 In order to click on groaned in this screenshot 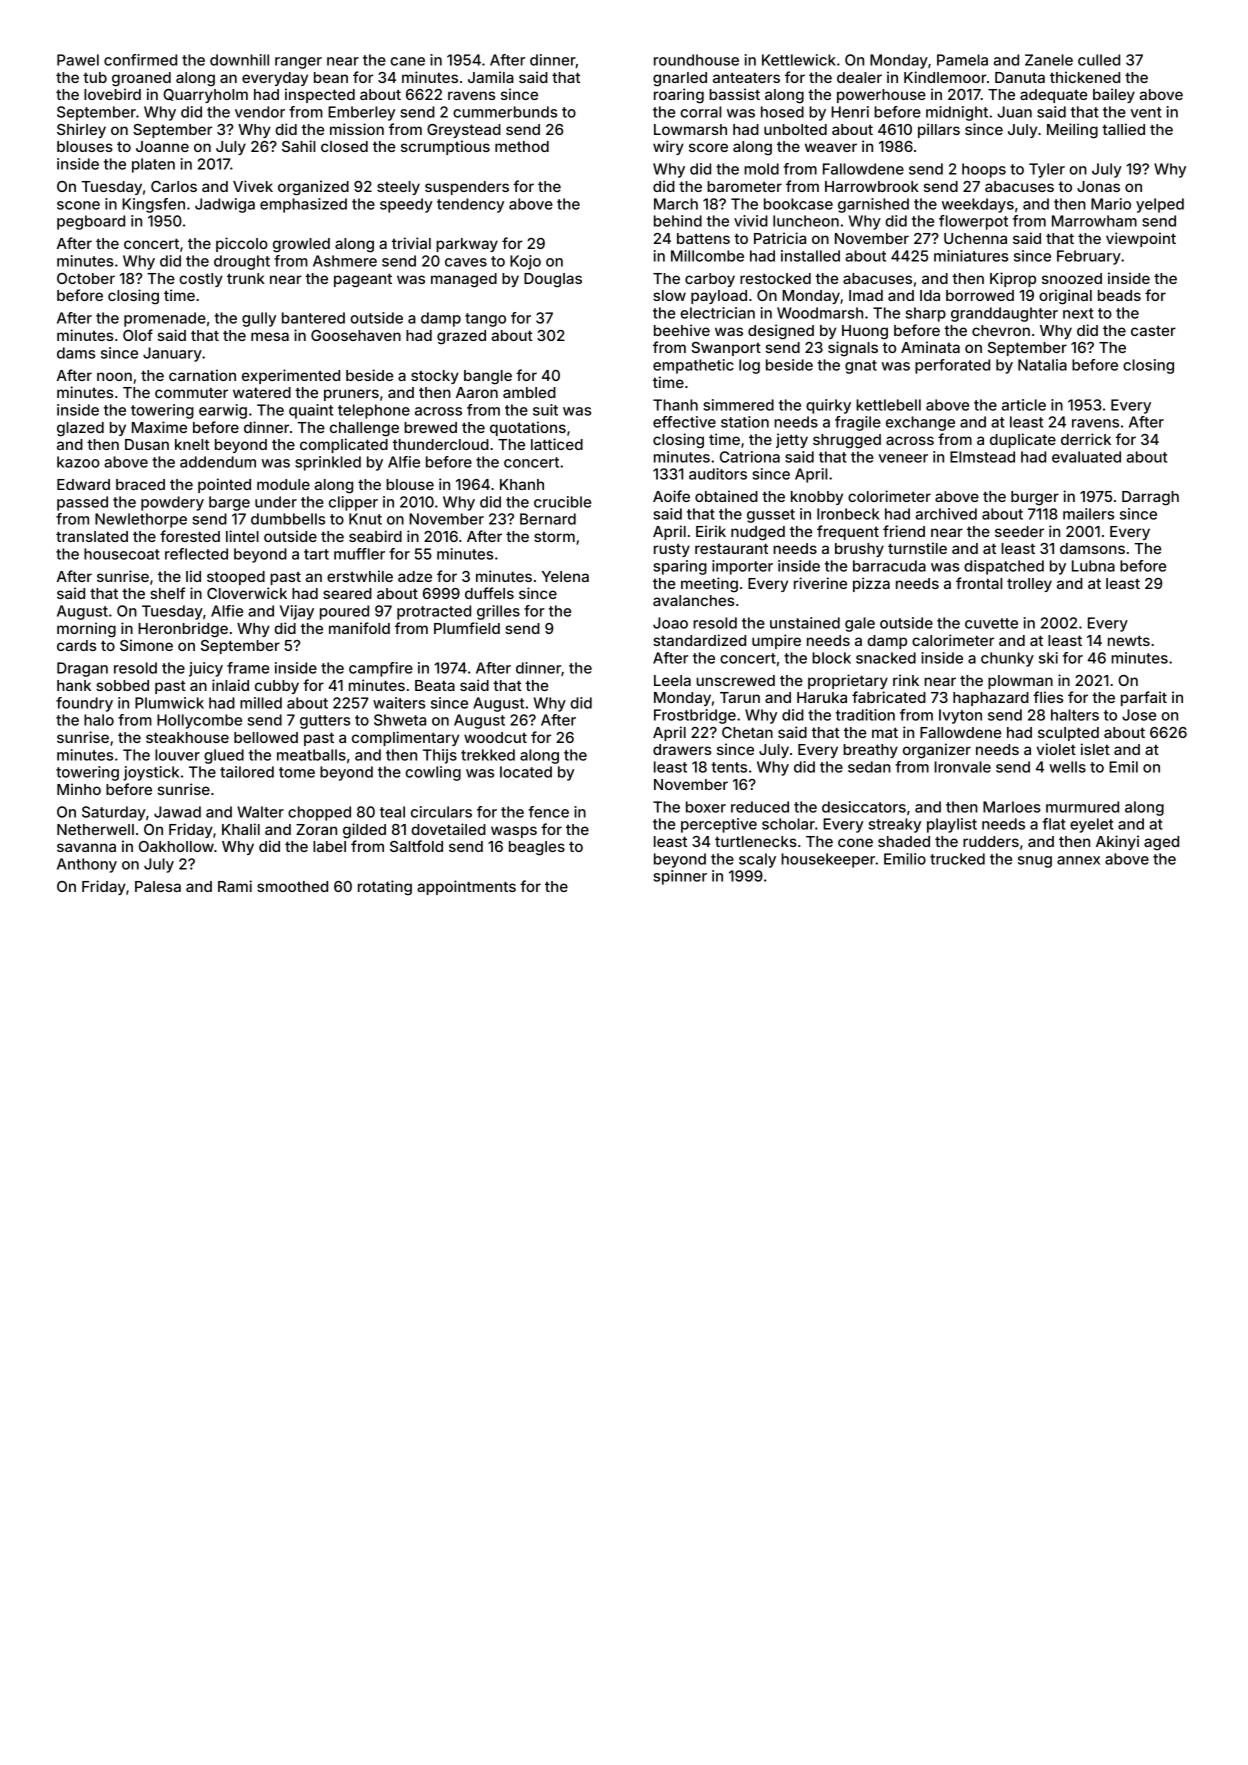, I will do `click(141, 79)`.
